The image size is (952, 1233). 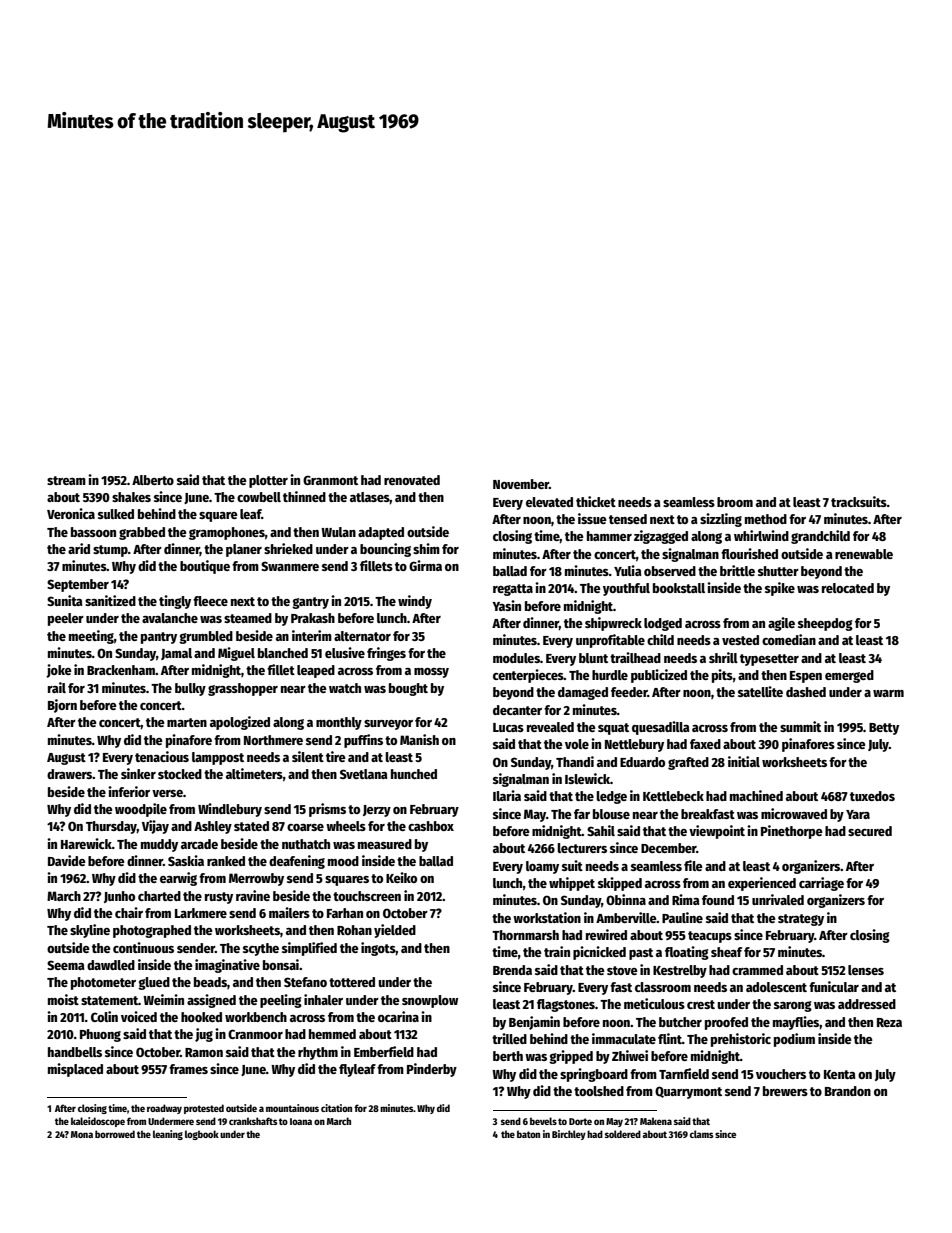 What do you see at coordinates (202, 1135) in the screenshot?
I see `logbook` at bounding box center [202, 1135].
